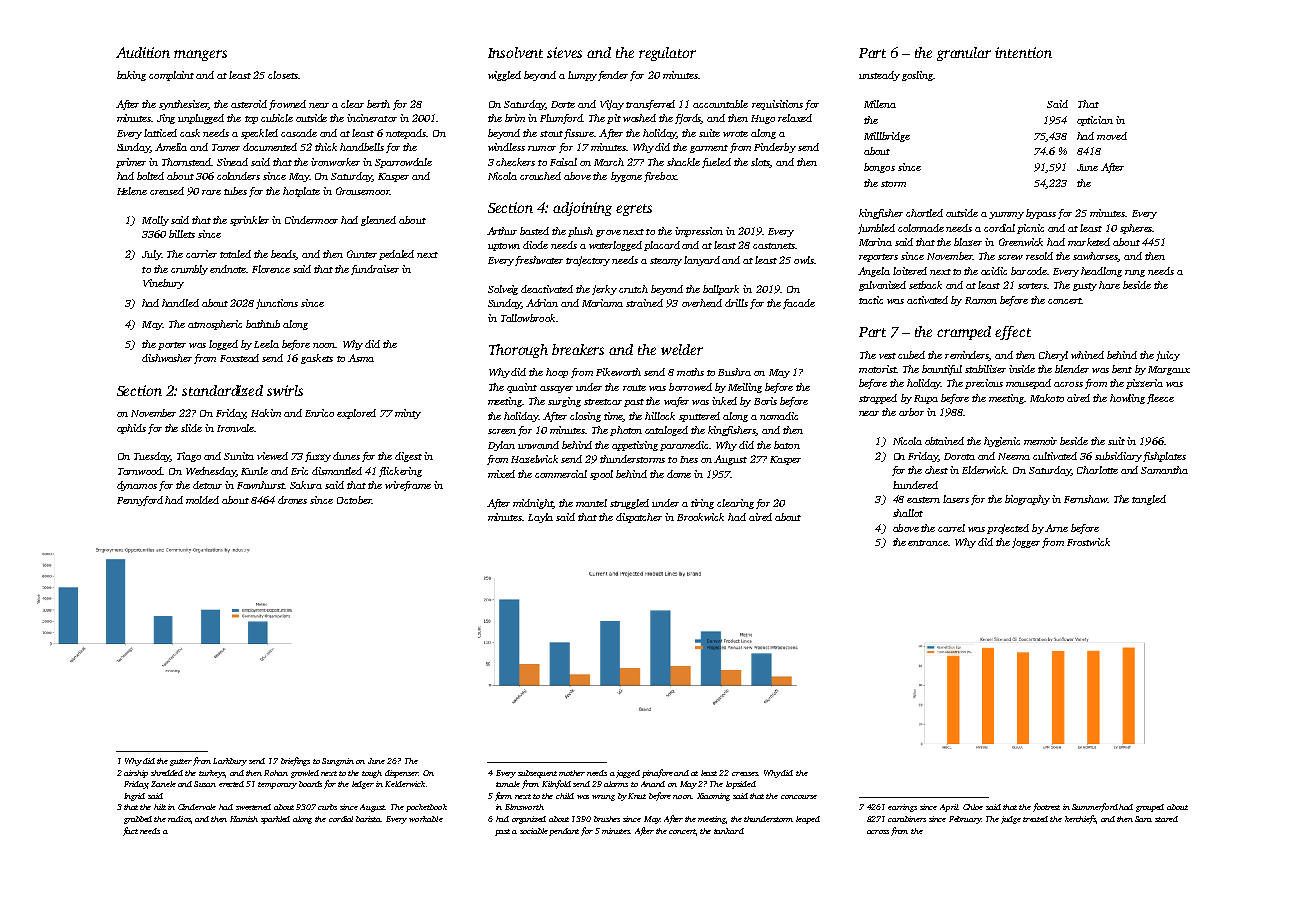 The image size is (1308, 924). What do you see at coordinates (626, 177) in the screenshot?
I see `bygone` at bounding box center [626, 177].
